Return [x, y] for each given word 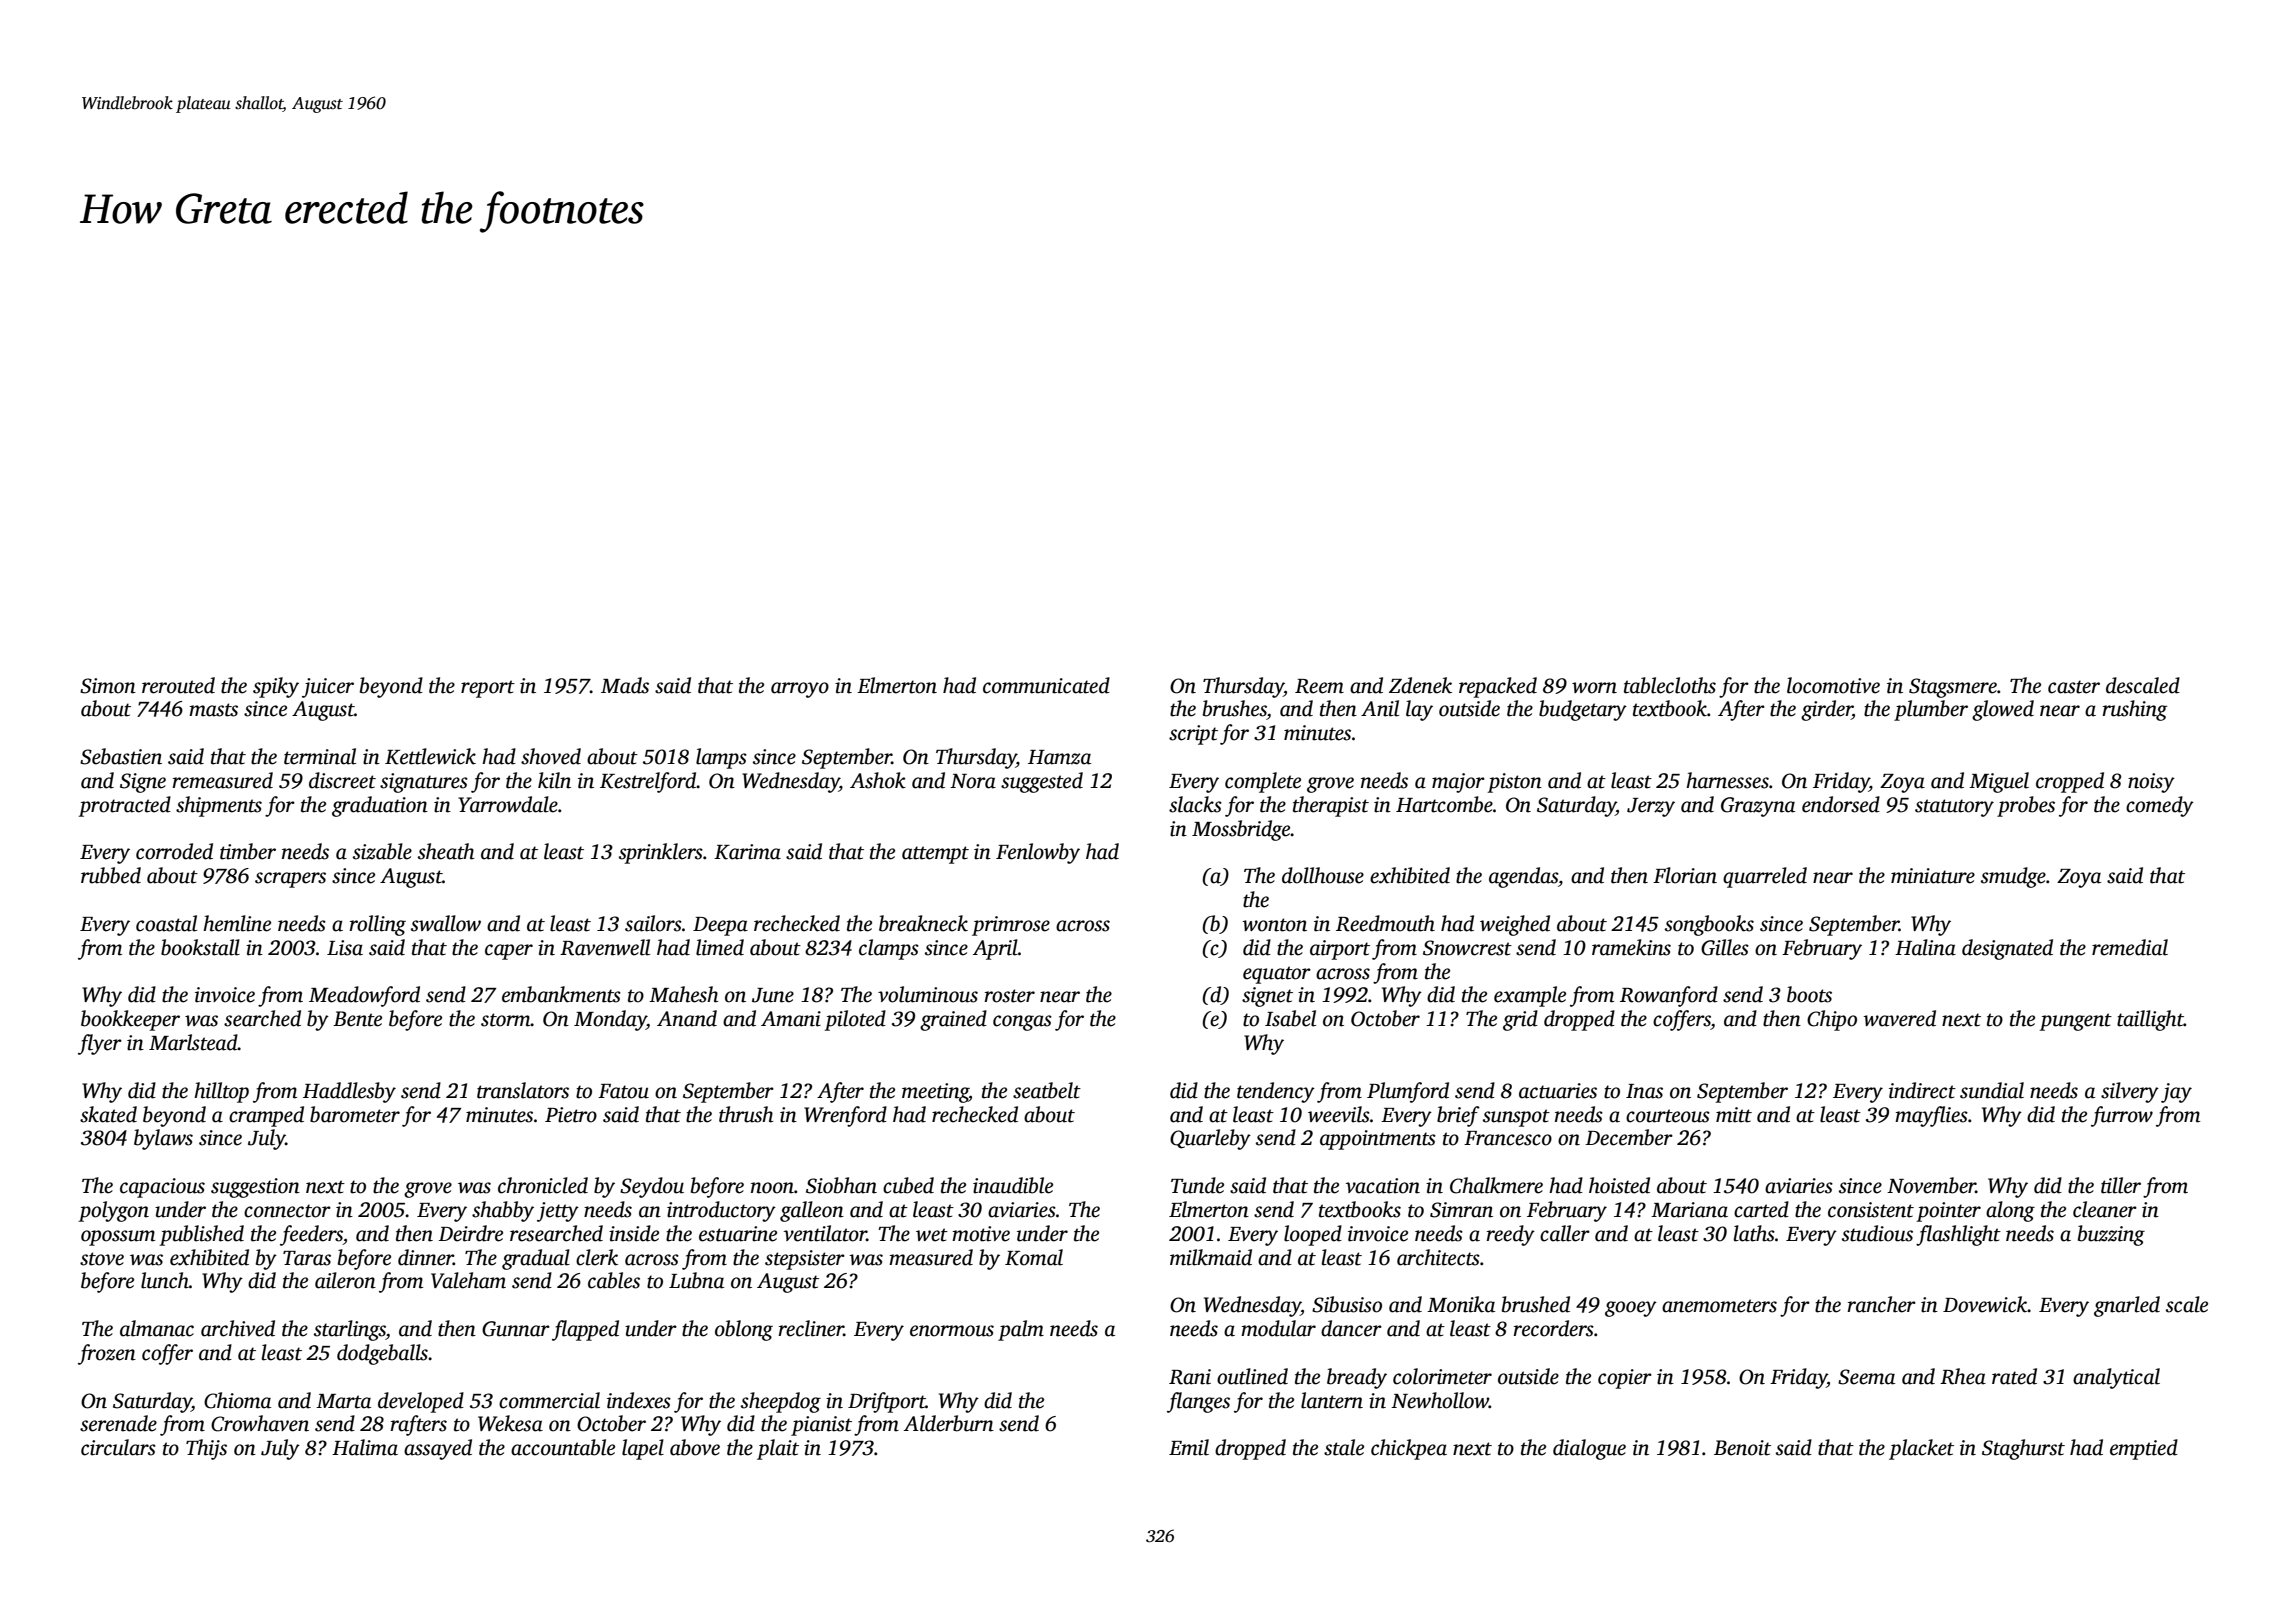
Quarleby [1210, 1139]
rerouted [178, 685]
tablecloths [1670, 685]
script [1193, 735]
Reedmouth [1385, 923]
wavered [1899, 1018]
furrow [2122, 1116]
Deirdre [470, 1233]
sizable [382, 851]
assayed [438, 1449]
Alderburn [949, 1423]
